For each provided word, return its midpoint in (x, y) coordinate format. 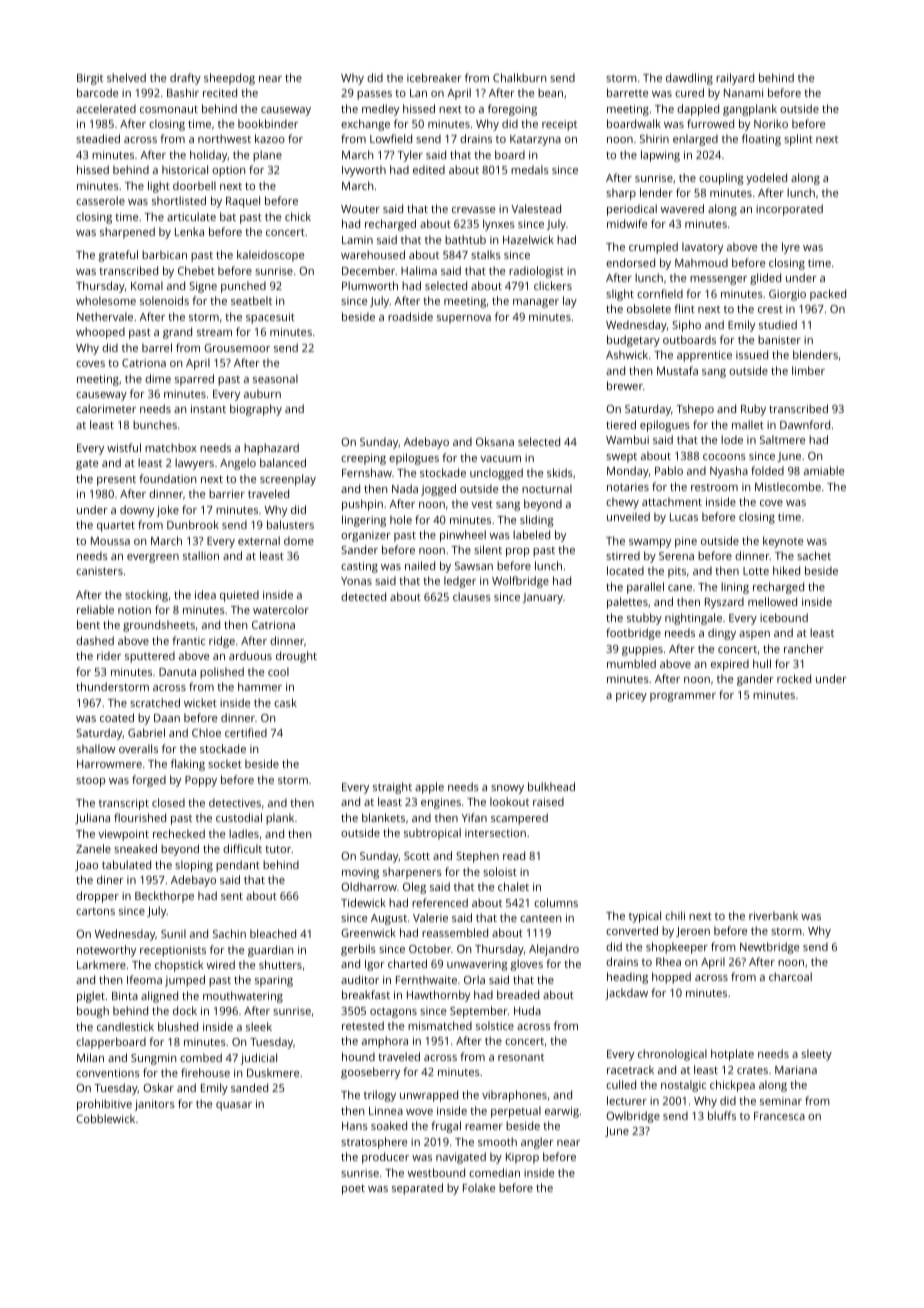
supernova (464, 319)
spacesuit (270, 318)
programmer (683, 697)
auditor (360, 979)
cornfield (660, 293)
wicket (200, 702)
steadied (98, 138)
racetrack (630, 1069)
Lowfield (391, 138)
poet (353, 1189)
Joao (86, 866)
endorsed (630, 262)
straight (392, 788)
